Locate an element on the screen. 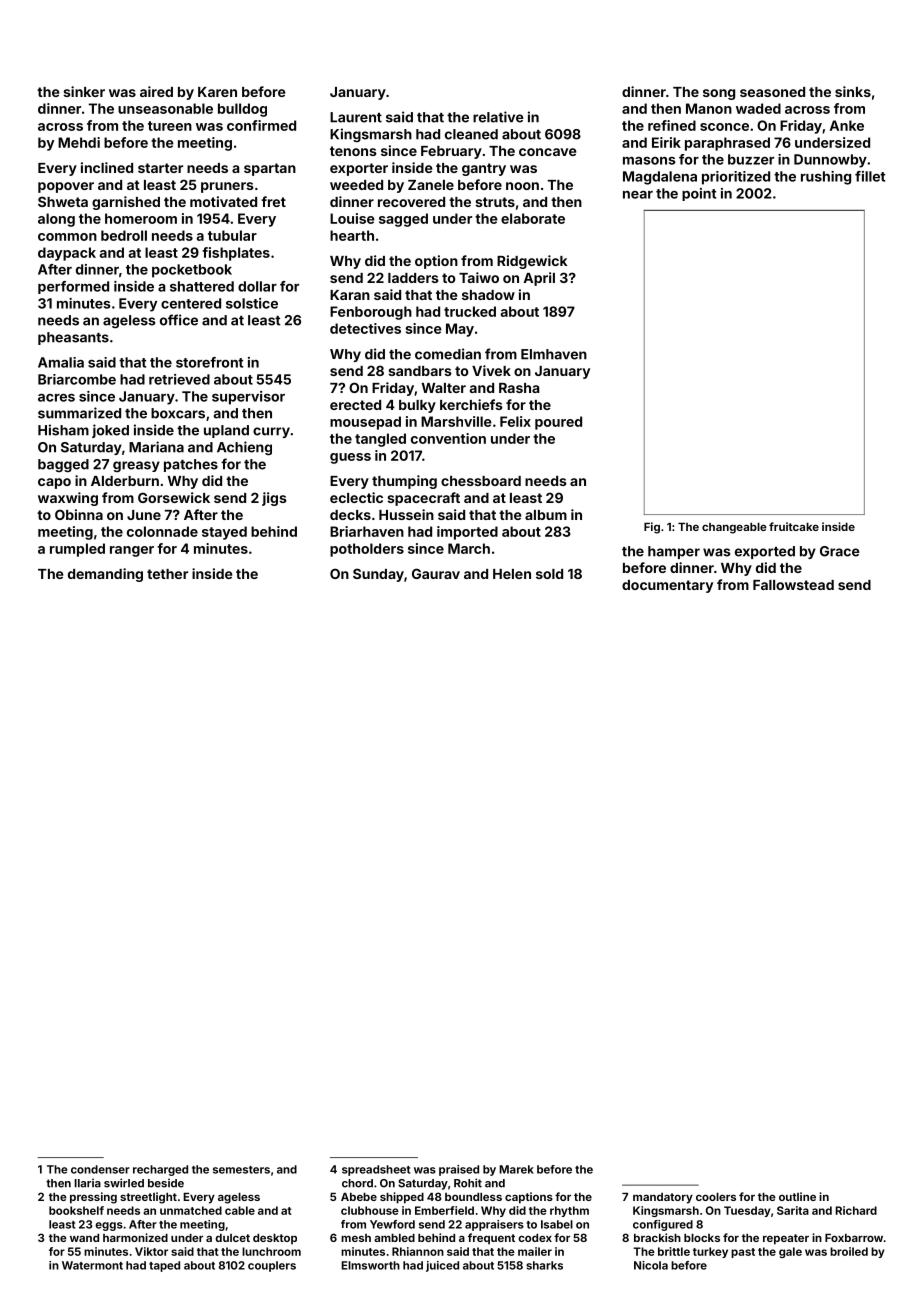  Nicola is located at coordinates (651, 1265).
